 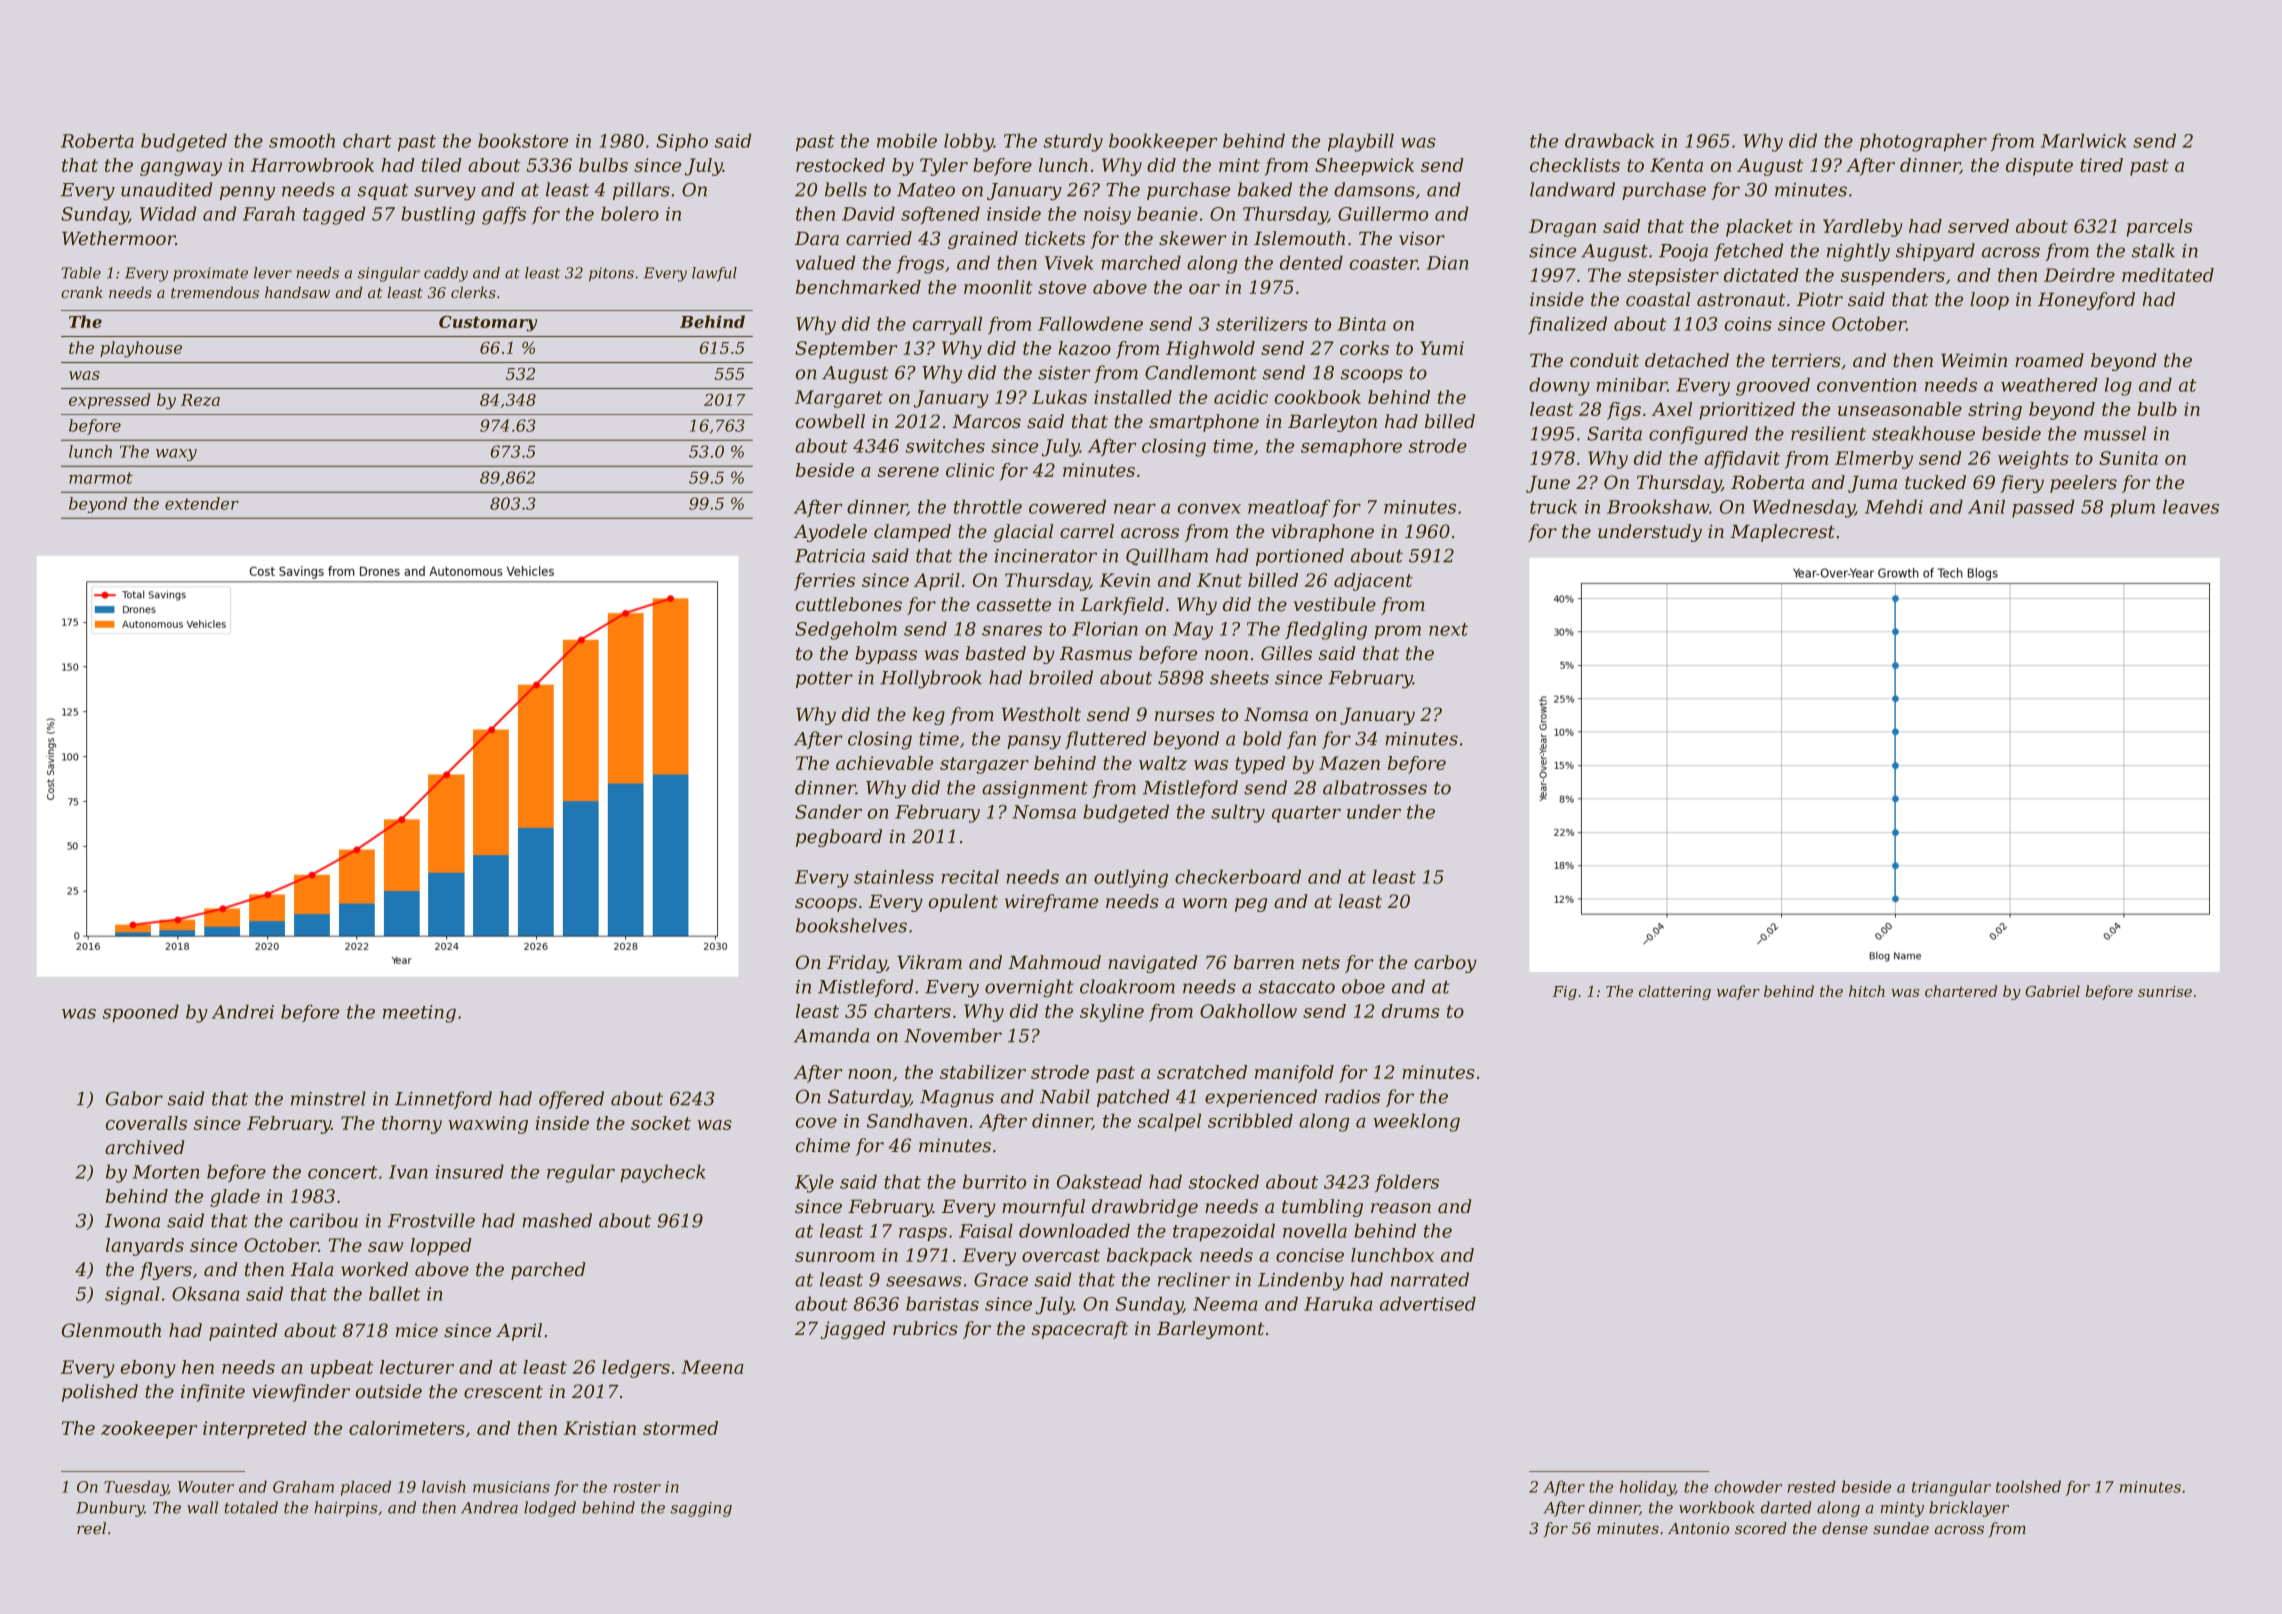 I want to click on prioritized, so click(x=1747, y=411).
